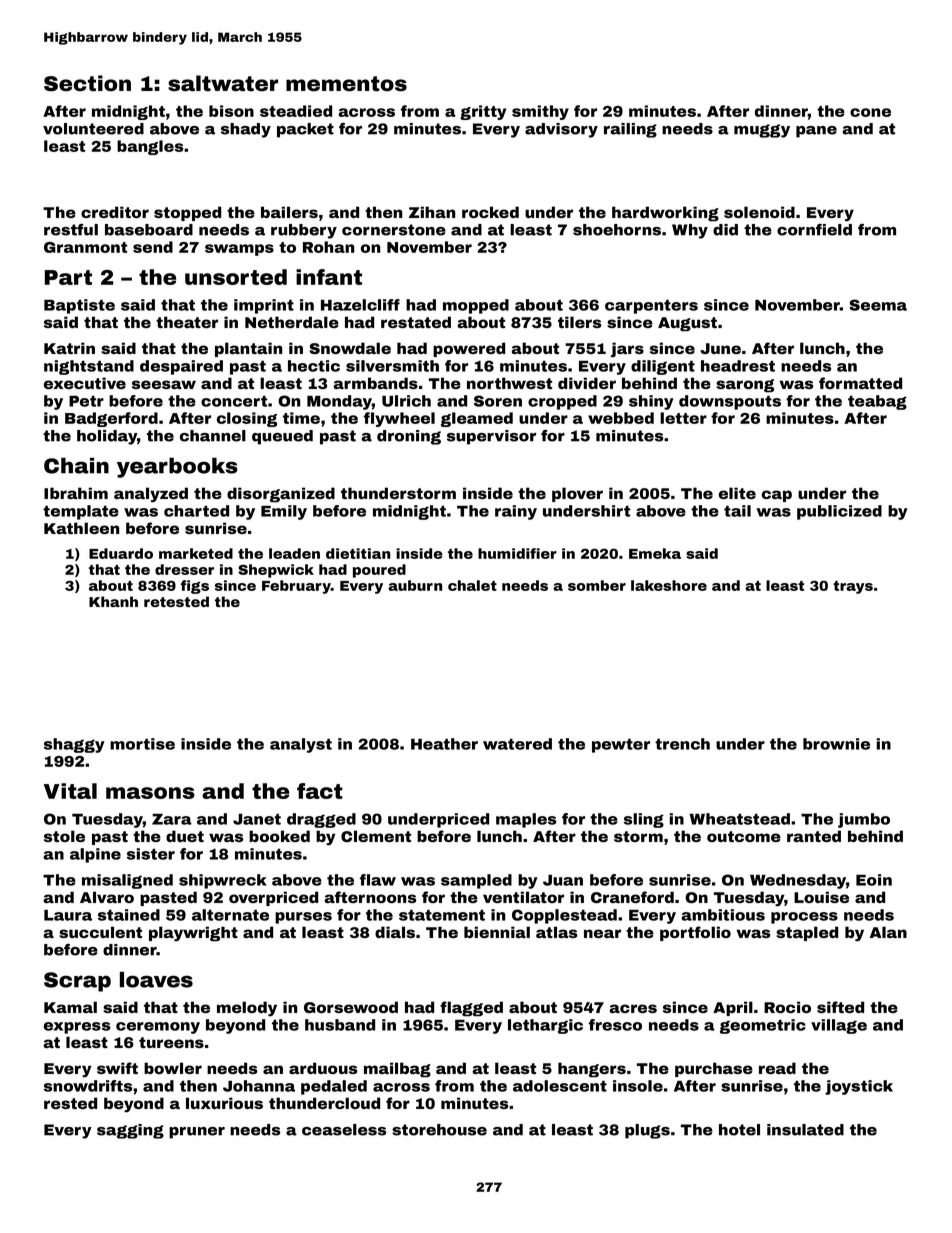 The image size is (952, 1233). What do you see at coordinates (870, 112) in the screenshot?
I see `cone` at bounding box center [870, 112].
